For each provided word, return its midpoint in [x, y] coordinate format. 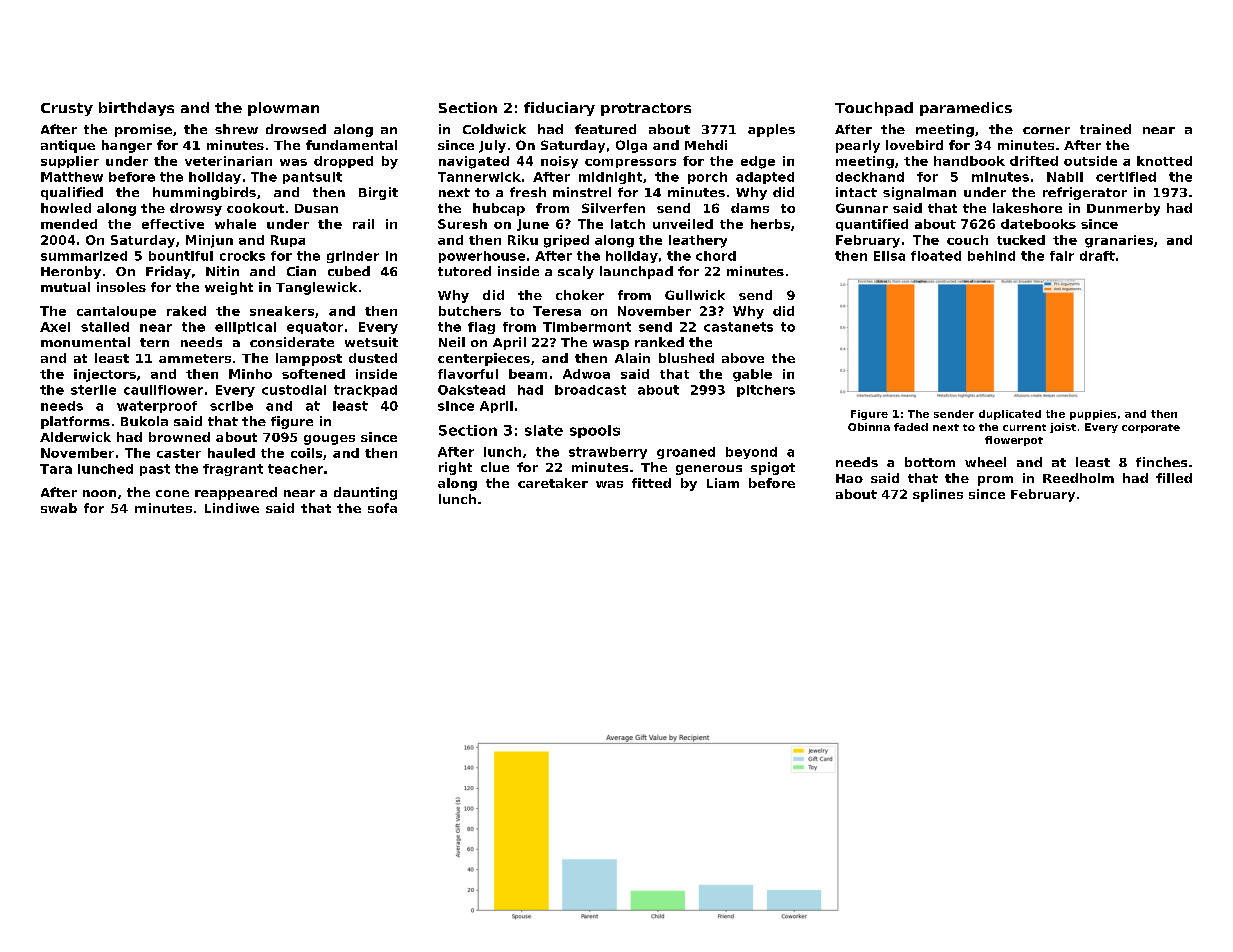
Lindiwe [232, 508]
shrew [236, 129]
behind [991, 256]
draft [1097, 256]
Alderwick [75, 437]
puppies [1093, 415]
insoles [121, 287]
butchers [470, 311]
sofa [382, 508]
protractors [646, 109]
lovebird [914, 145]
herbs [770, 224]
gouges [329, 440]
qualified [72, 193]
